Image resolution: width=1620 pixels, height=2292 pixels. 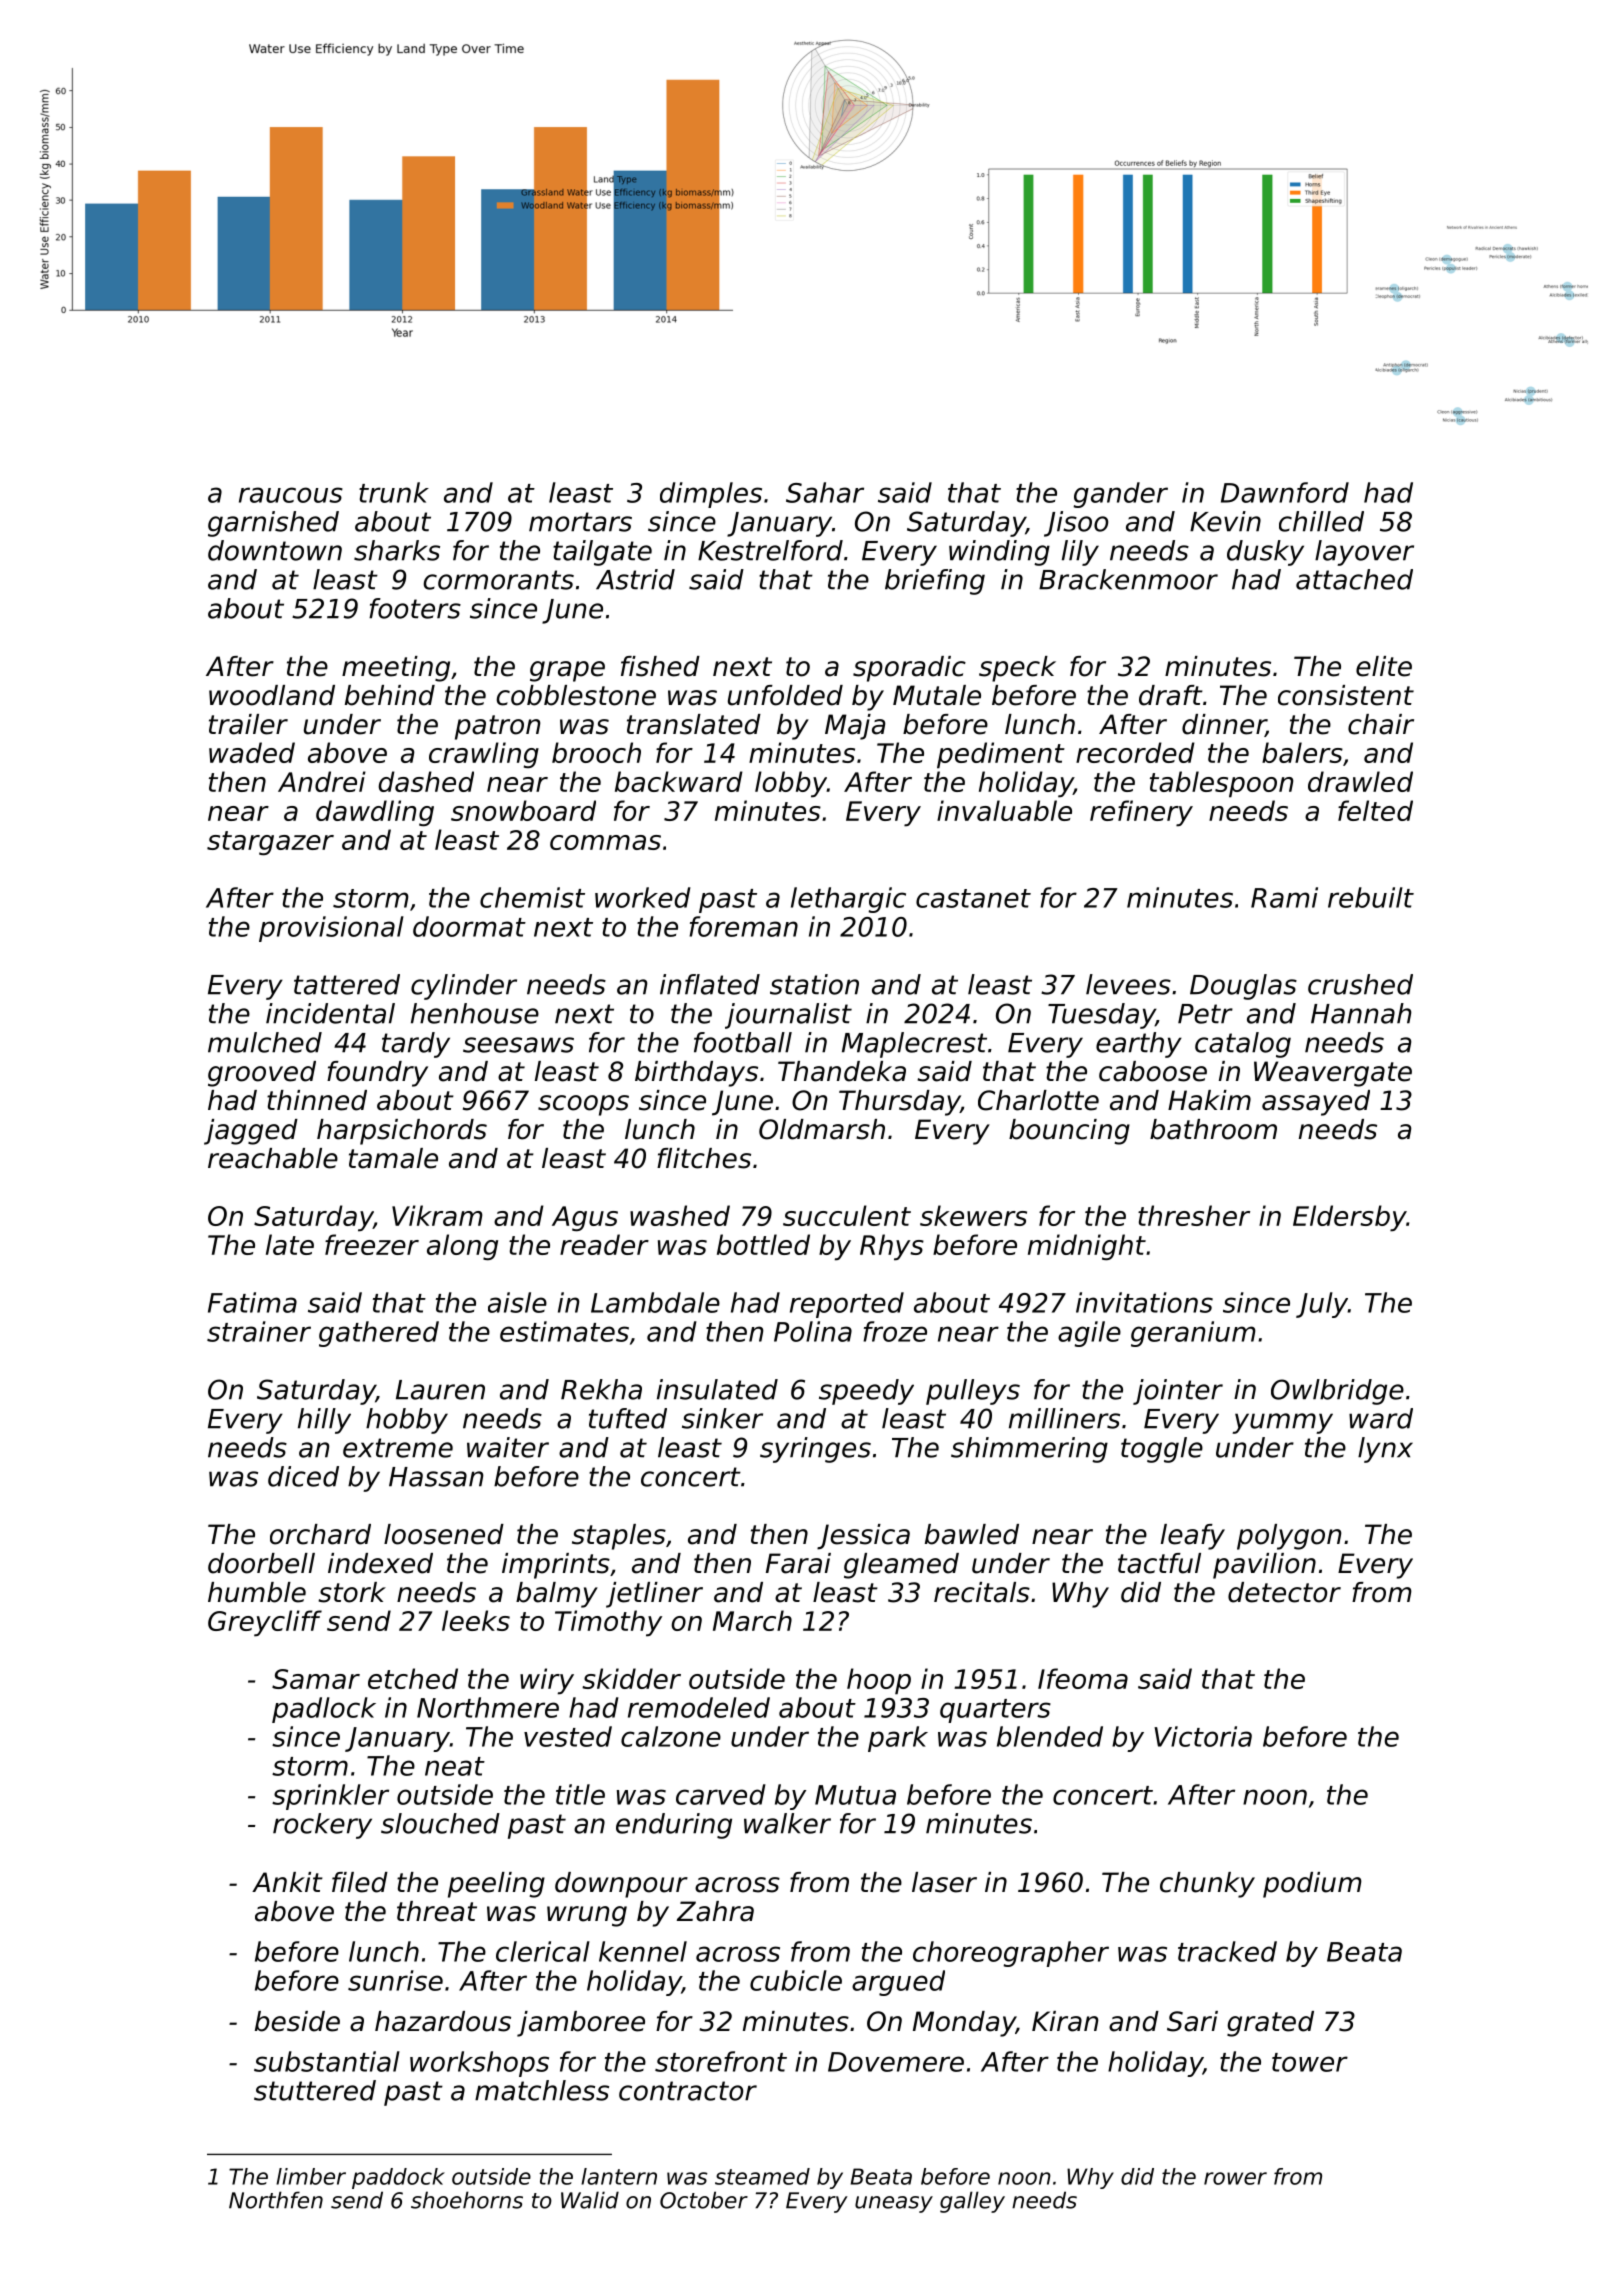 What do you see at coordinates (602, 553) in the screenshot?
I see `tailgate` at bounding box center [602, 553].
